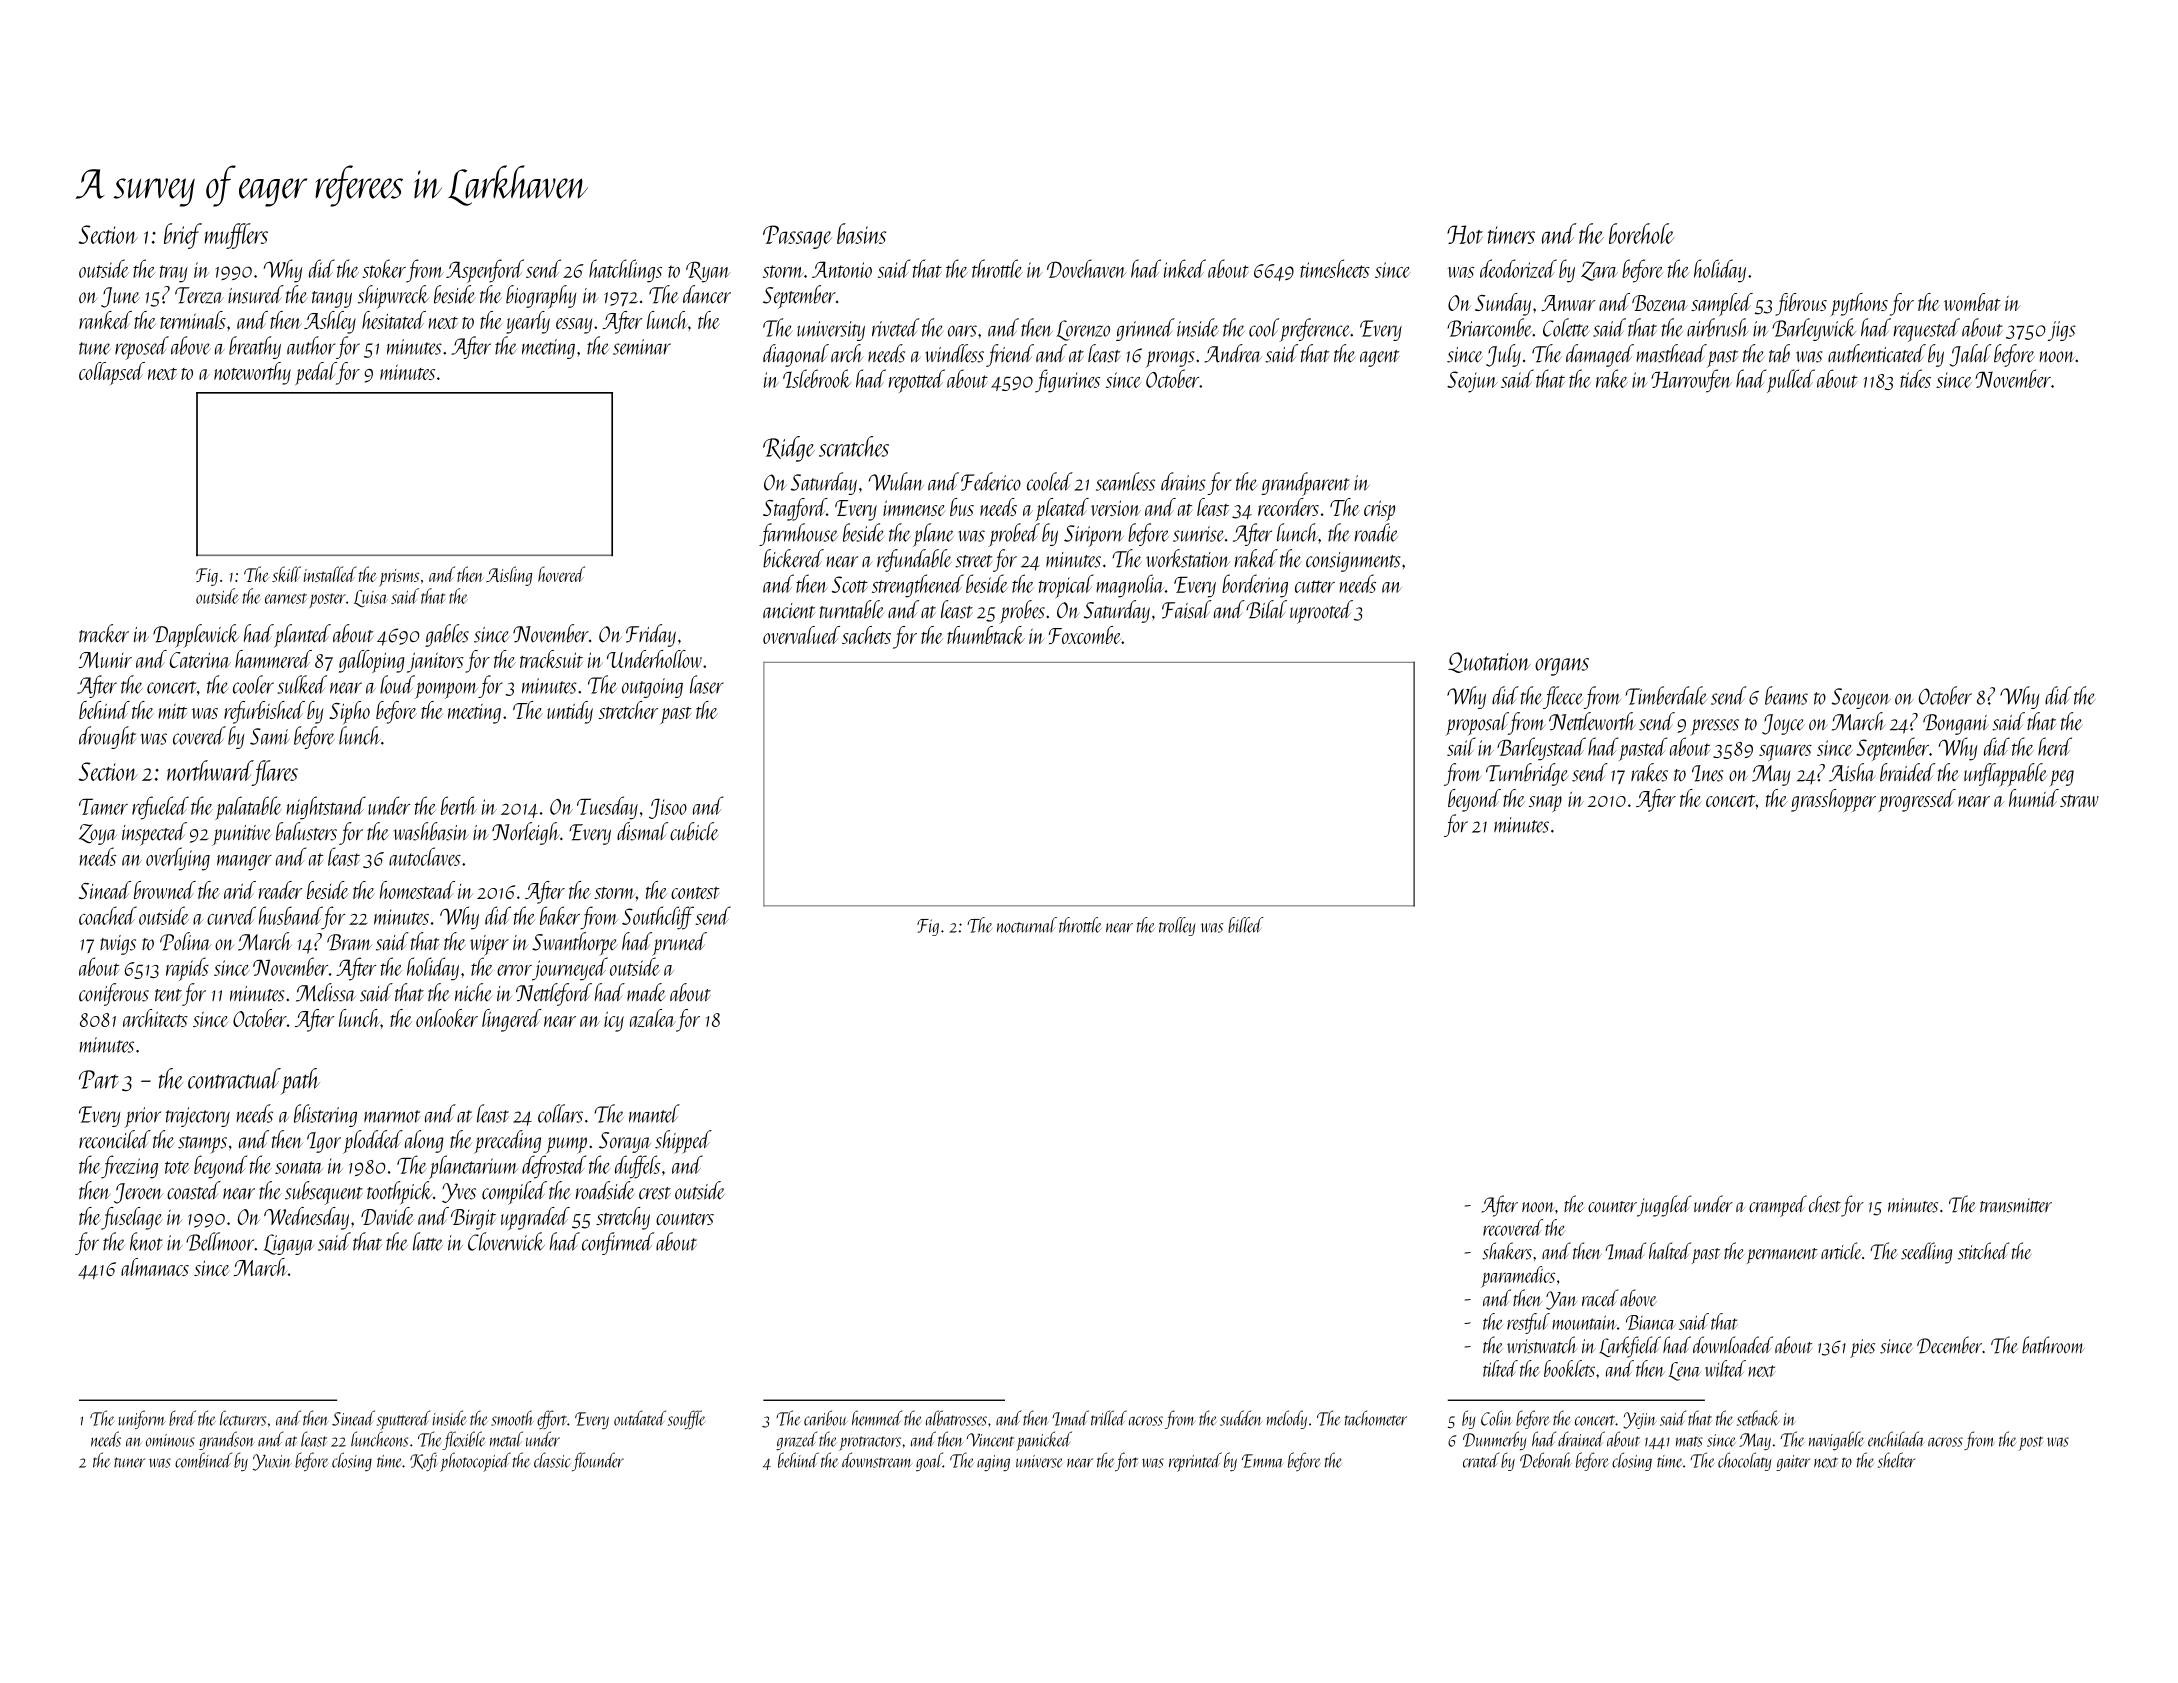 This document has width=2178, height=1683. What do you see at coordinates (1666, 695) in the document?
I see `Timberdale` at bounding box center [1666, 695].
